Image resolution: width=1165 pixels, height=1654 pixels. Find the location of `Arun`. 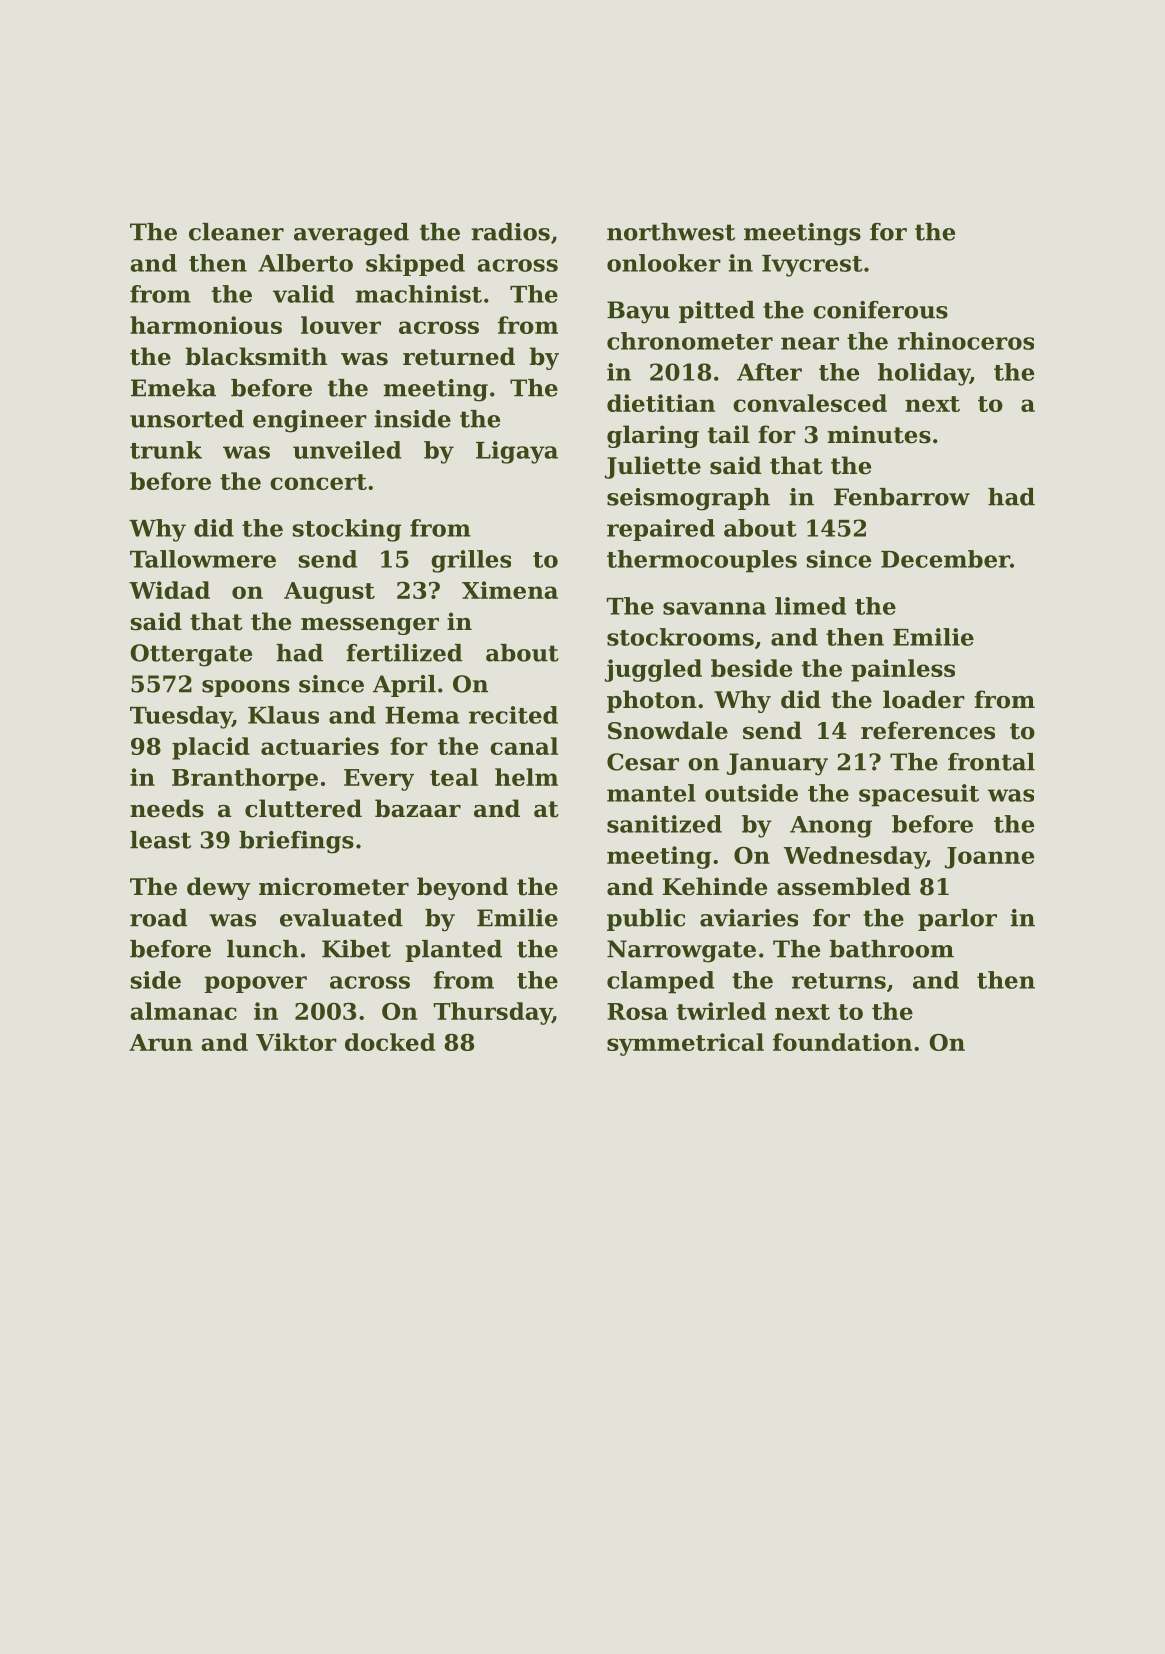

Arun is located at coordinates (161, 1042).
